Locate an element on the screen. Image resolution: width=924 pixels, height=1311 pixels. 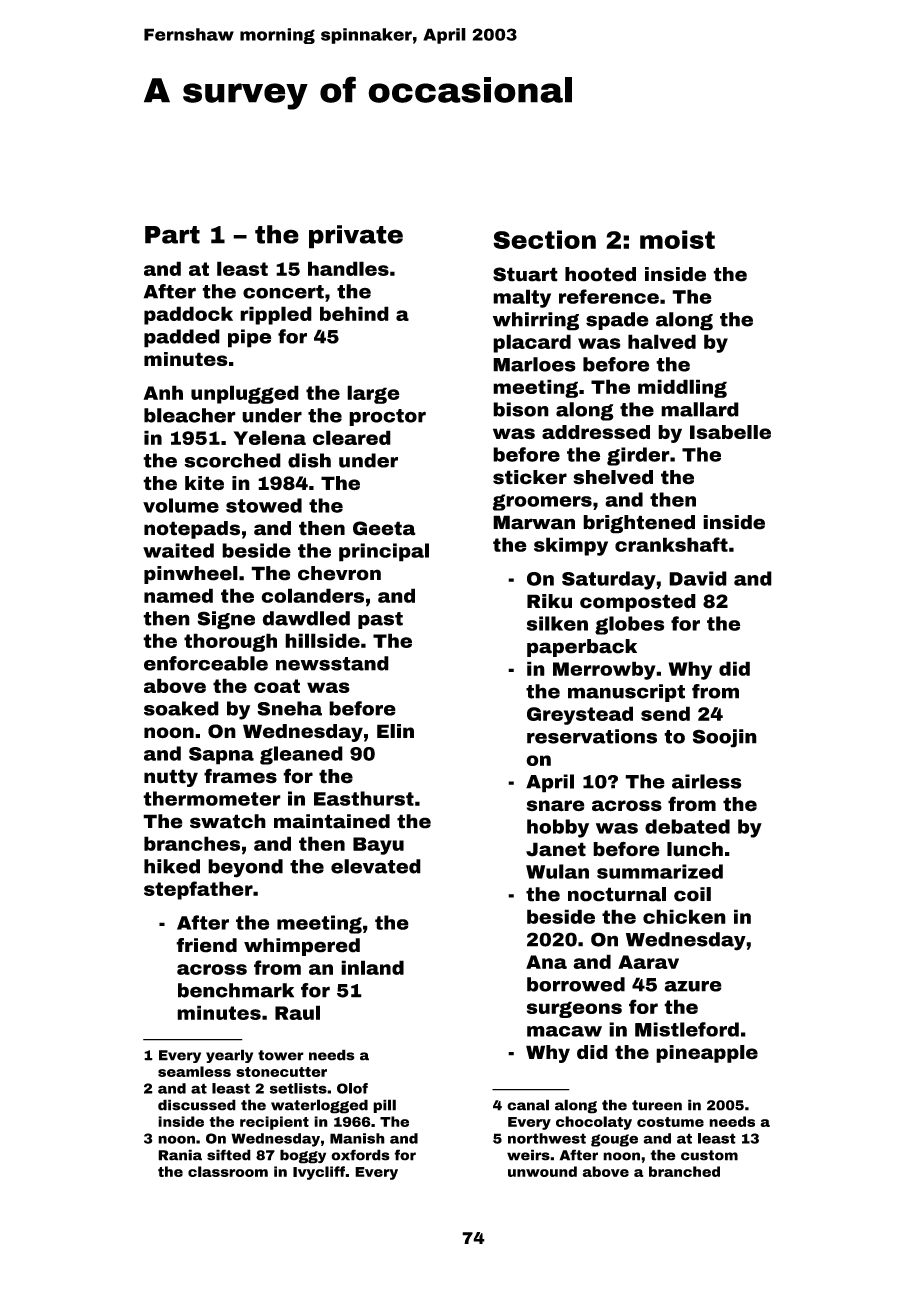
whirring is located at coordinates (536, 321).
